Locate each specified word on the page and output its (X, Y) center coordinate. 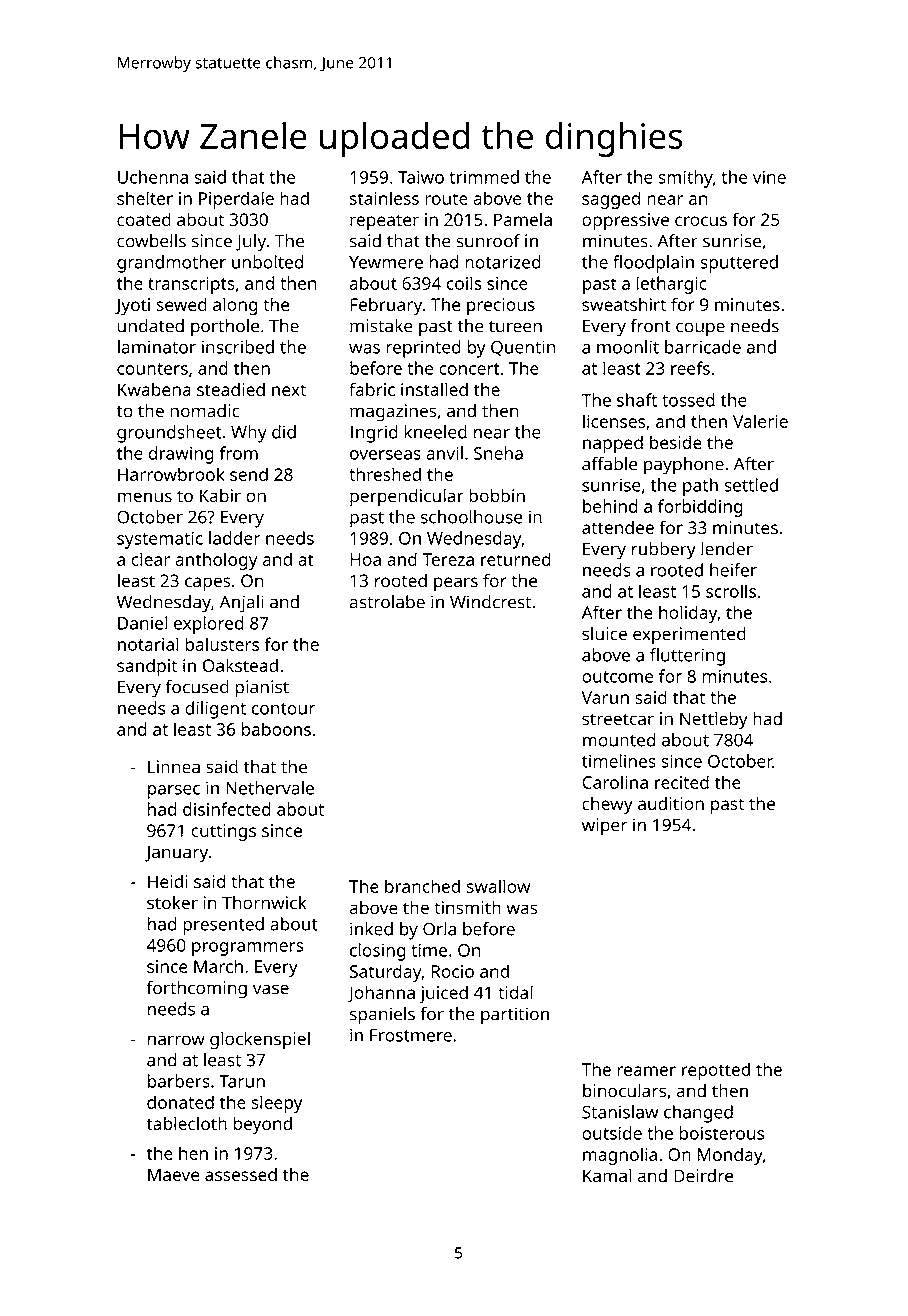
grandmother (171, 264)
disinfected (227, 809)
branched (422, 886)
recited (682, 782)
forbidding (700, 508)
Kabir (220, 496)
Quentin (523, 348)
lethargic (671, 285)
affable (609, 464)
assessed (241, 1174)
